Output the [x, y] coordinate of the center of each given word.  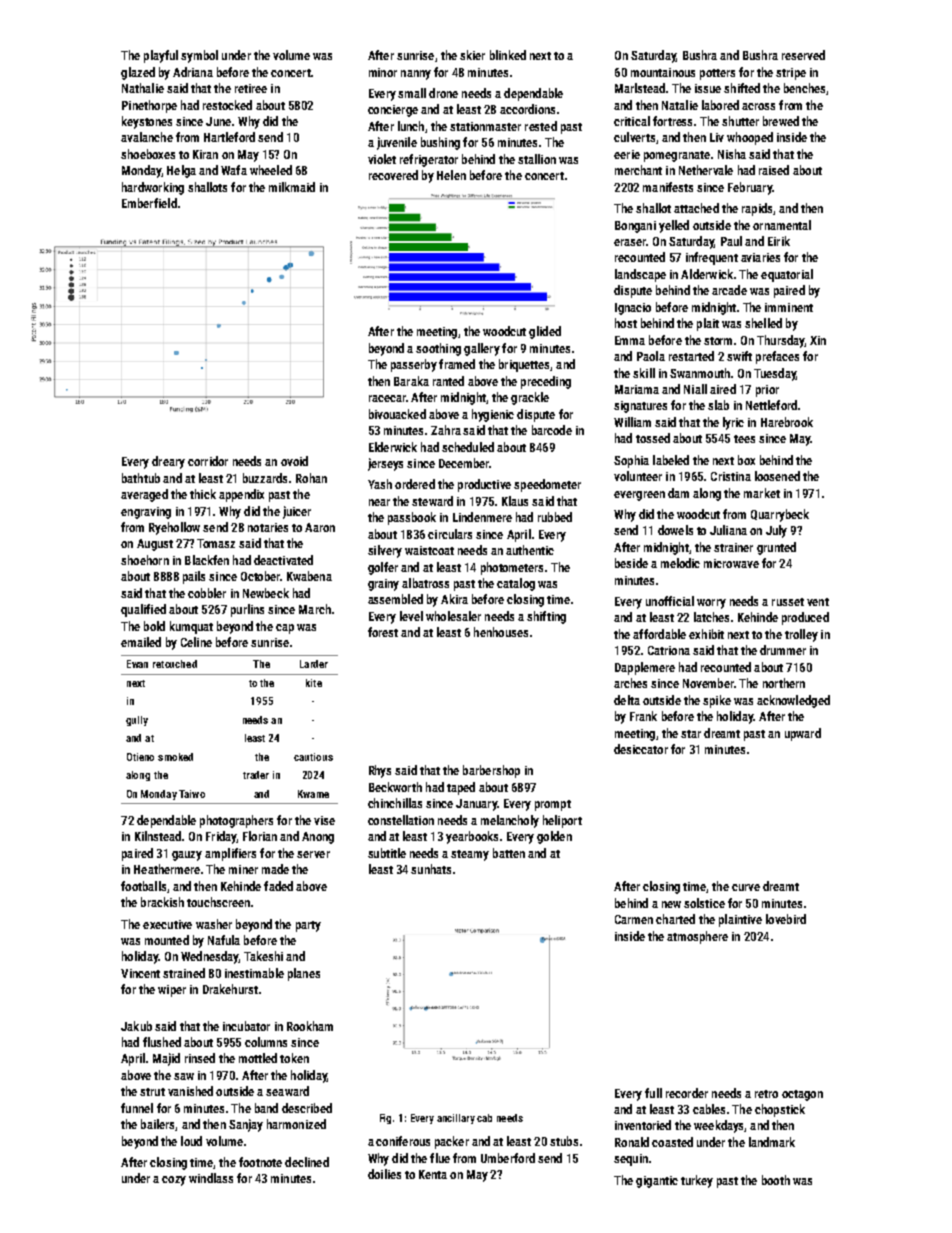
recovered [393, 175]
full [653, 1093]
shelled [763, 323]
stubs [564, 1141]
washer [214, 924]
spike [717, 701]
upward [803, 734]
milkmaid [292, 187]
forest [383, 632]
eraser [630, 242]
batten [509, 853]
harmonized [296, 1124]
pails [194, 577]
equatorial [787, 275]
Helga [181, 171]
